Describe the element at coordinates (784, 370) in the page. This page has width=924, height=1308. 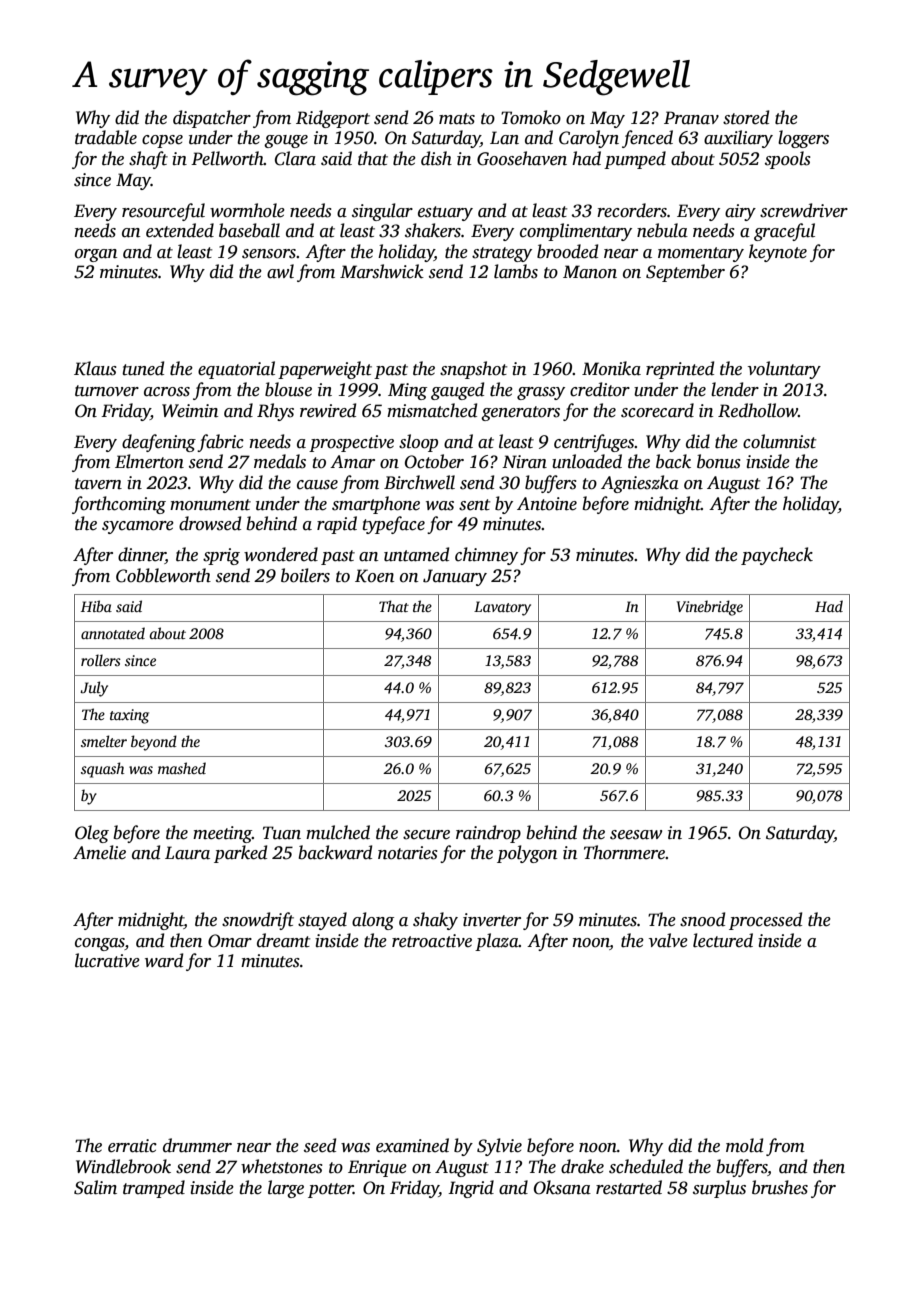
I see `voluntary` at that location.
